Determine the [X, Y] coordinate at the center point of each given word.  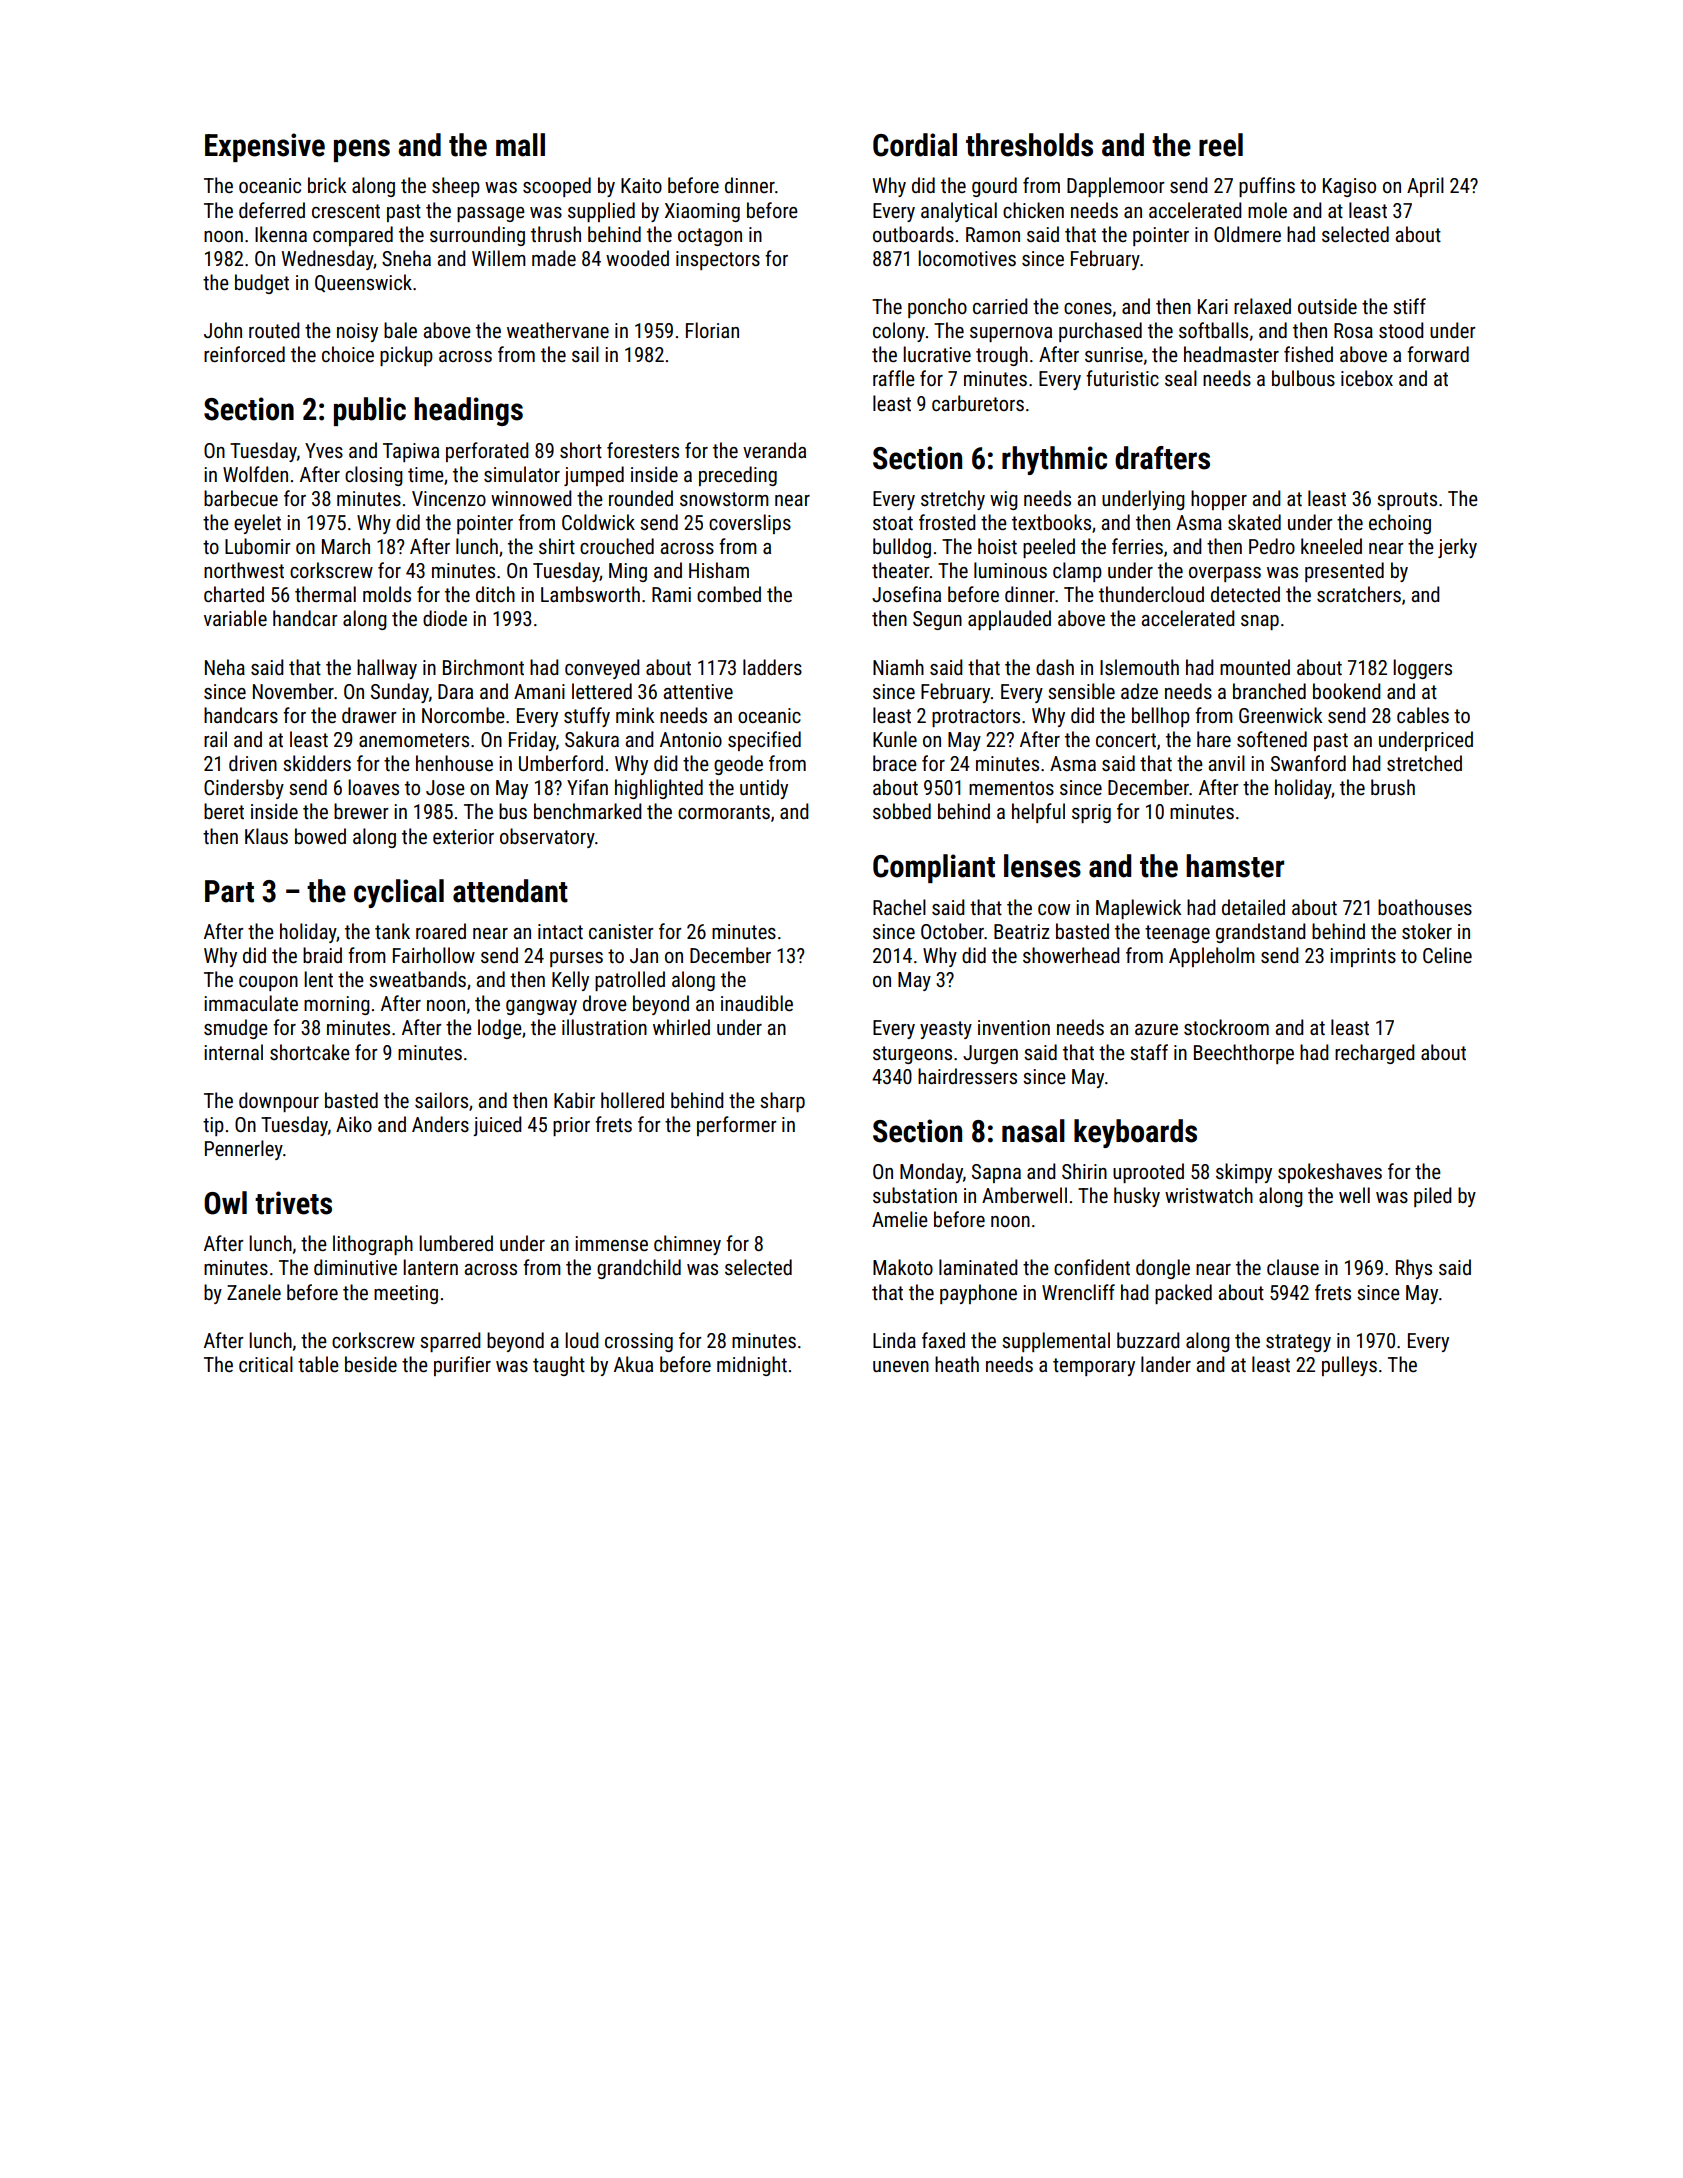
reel [1221, 145]
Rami [671, 594]
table [318, 1364]
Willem [499, 258]
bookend [1347, 691]
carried [1000, 306]
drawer [369, 715]
